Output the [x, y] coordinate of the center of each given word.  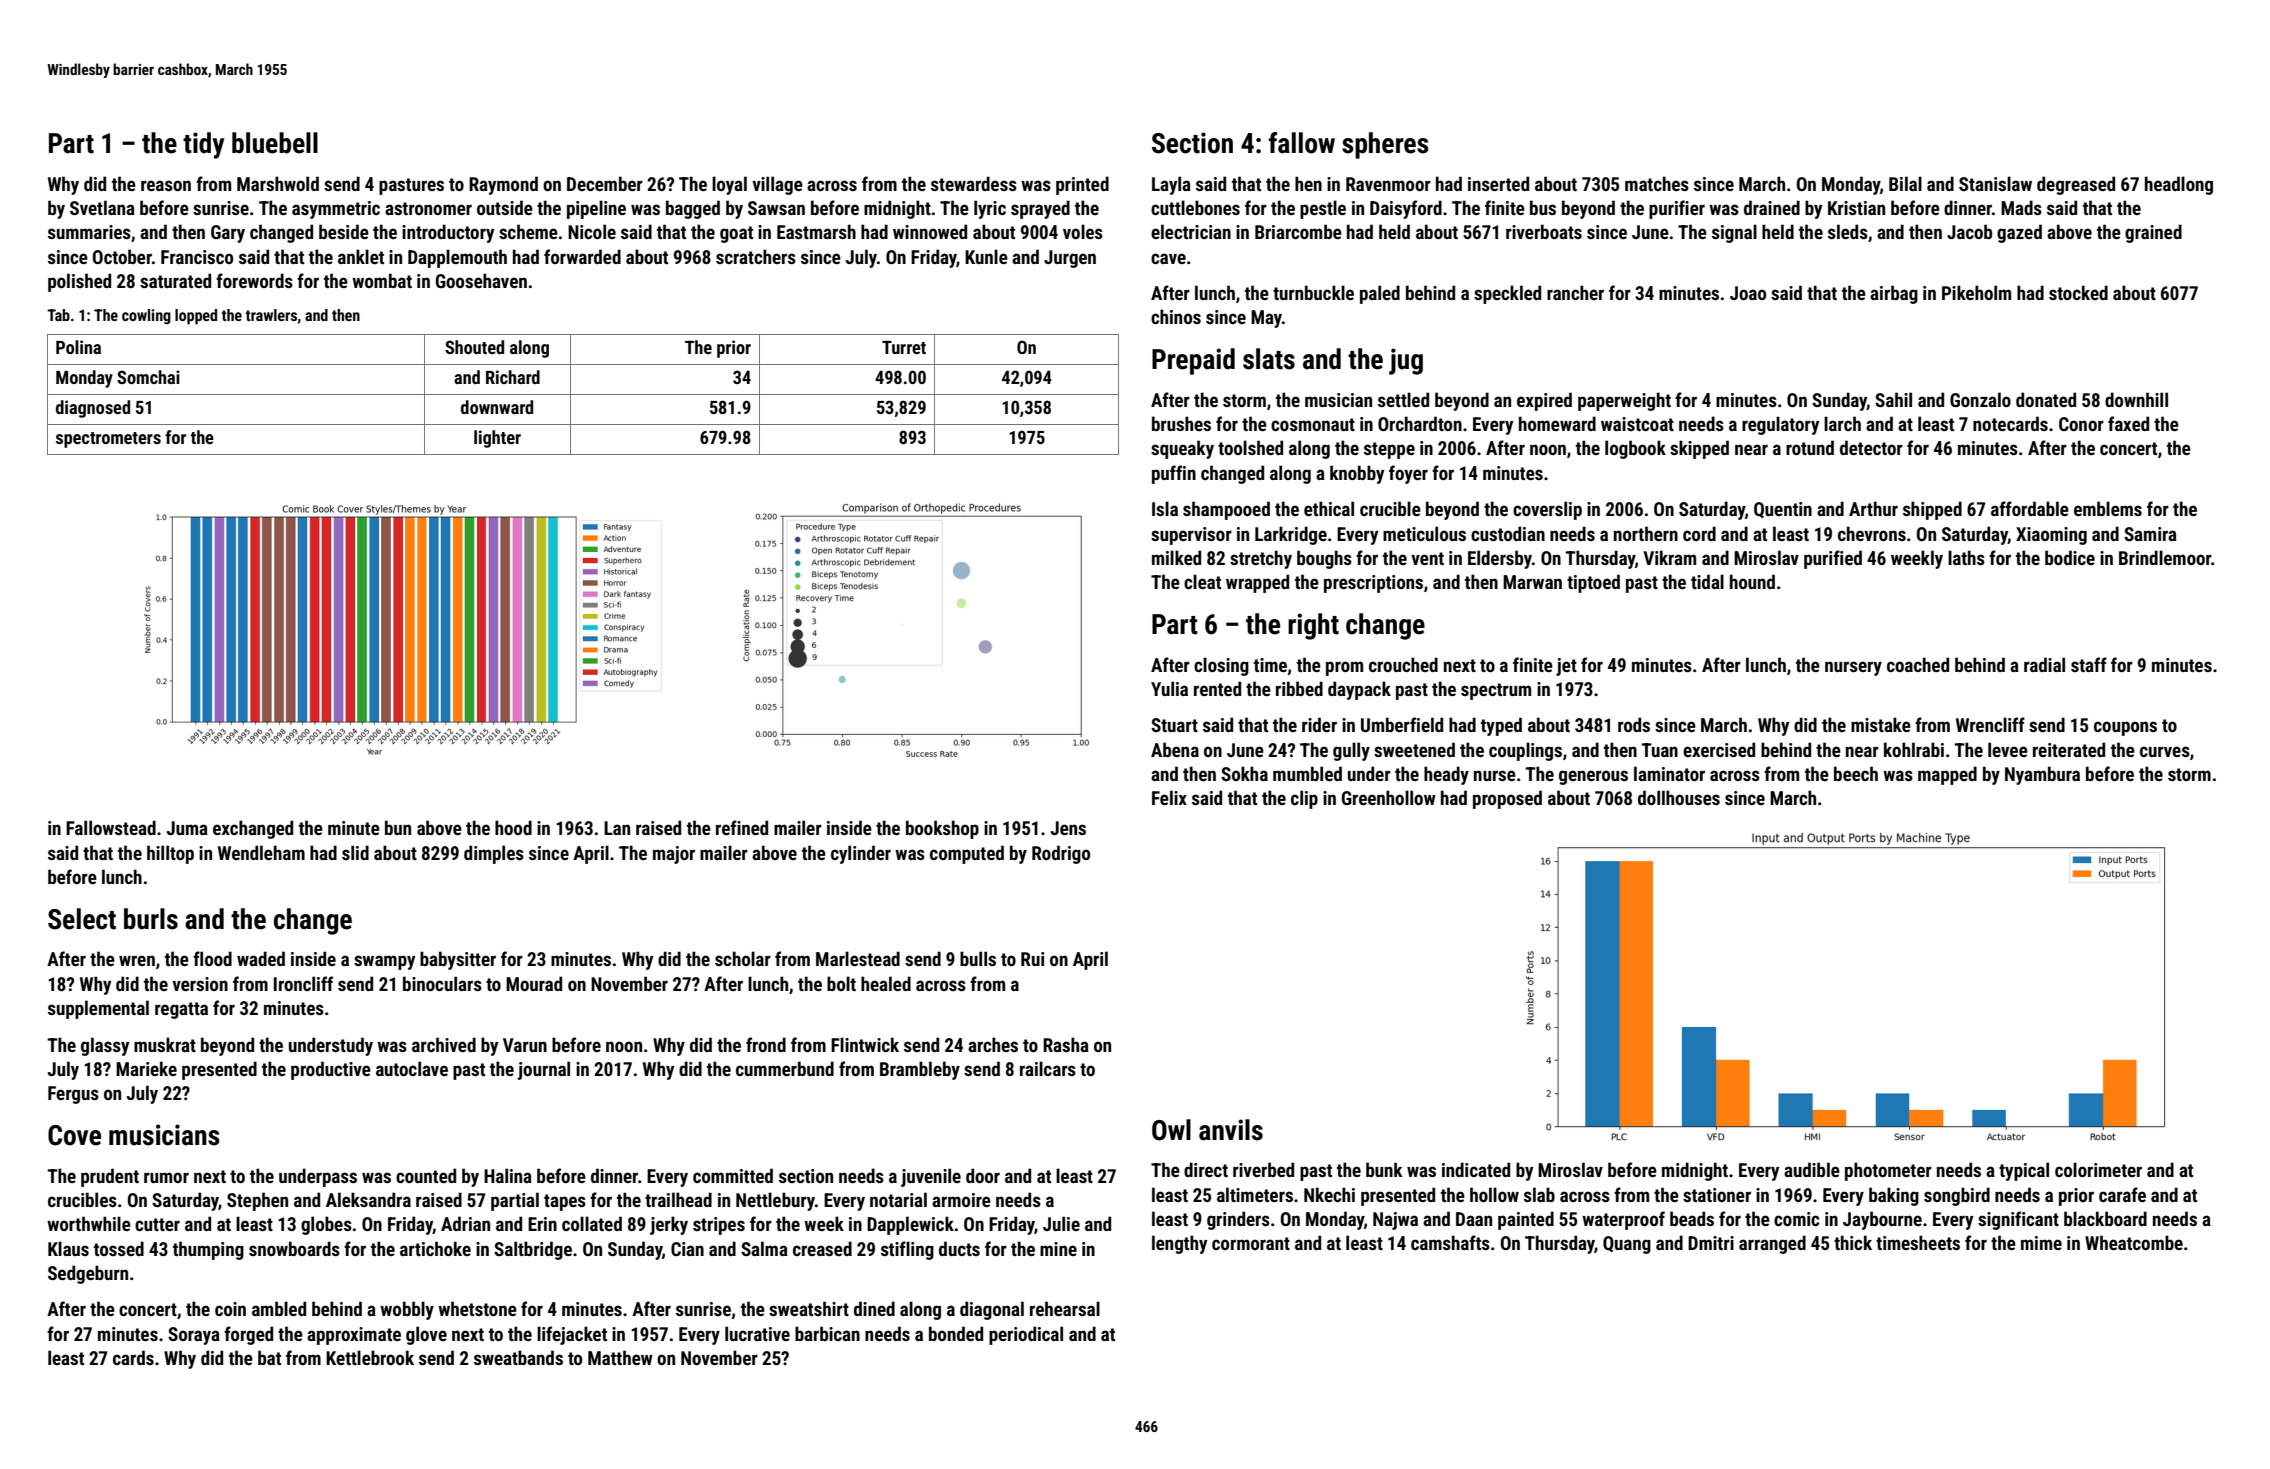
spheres [1385, 145]
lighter [497, 439]
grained [2153, 233]
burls [151, 919]
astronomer [428, 208]
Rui [1032, 959]
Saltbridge [533, 1250]
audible [1812, 1169]
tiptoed [1593, 583]
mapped [1947, 775]
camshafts [1450, 1242]
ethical [1329, 508]
